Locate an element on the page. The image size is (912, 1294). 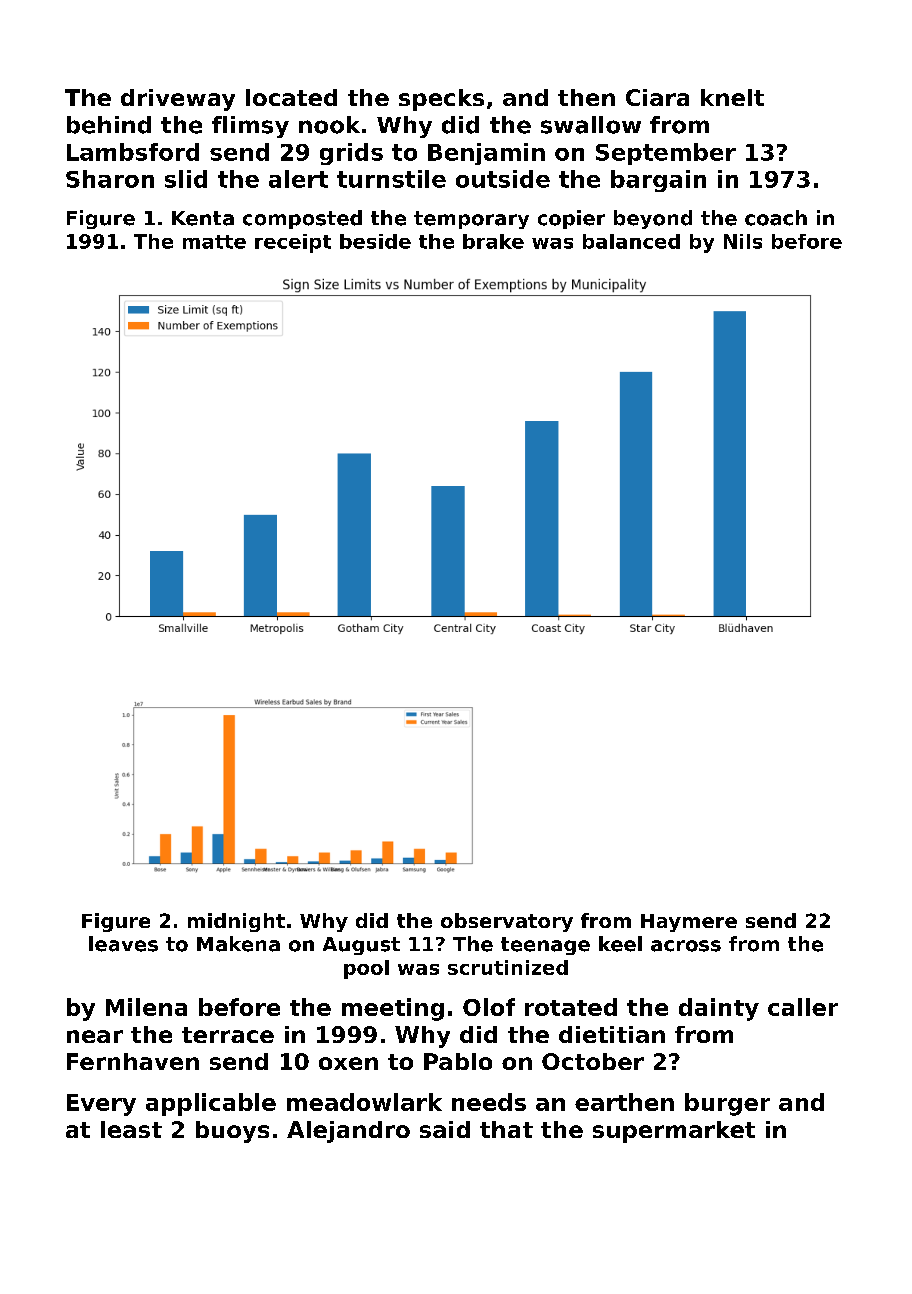
brake is located at coordinates (493, 241).
